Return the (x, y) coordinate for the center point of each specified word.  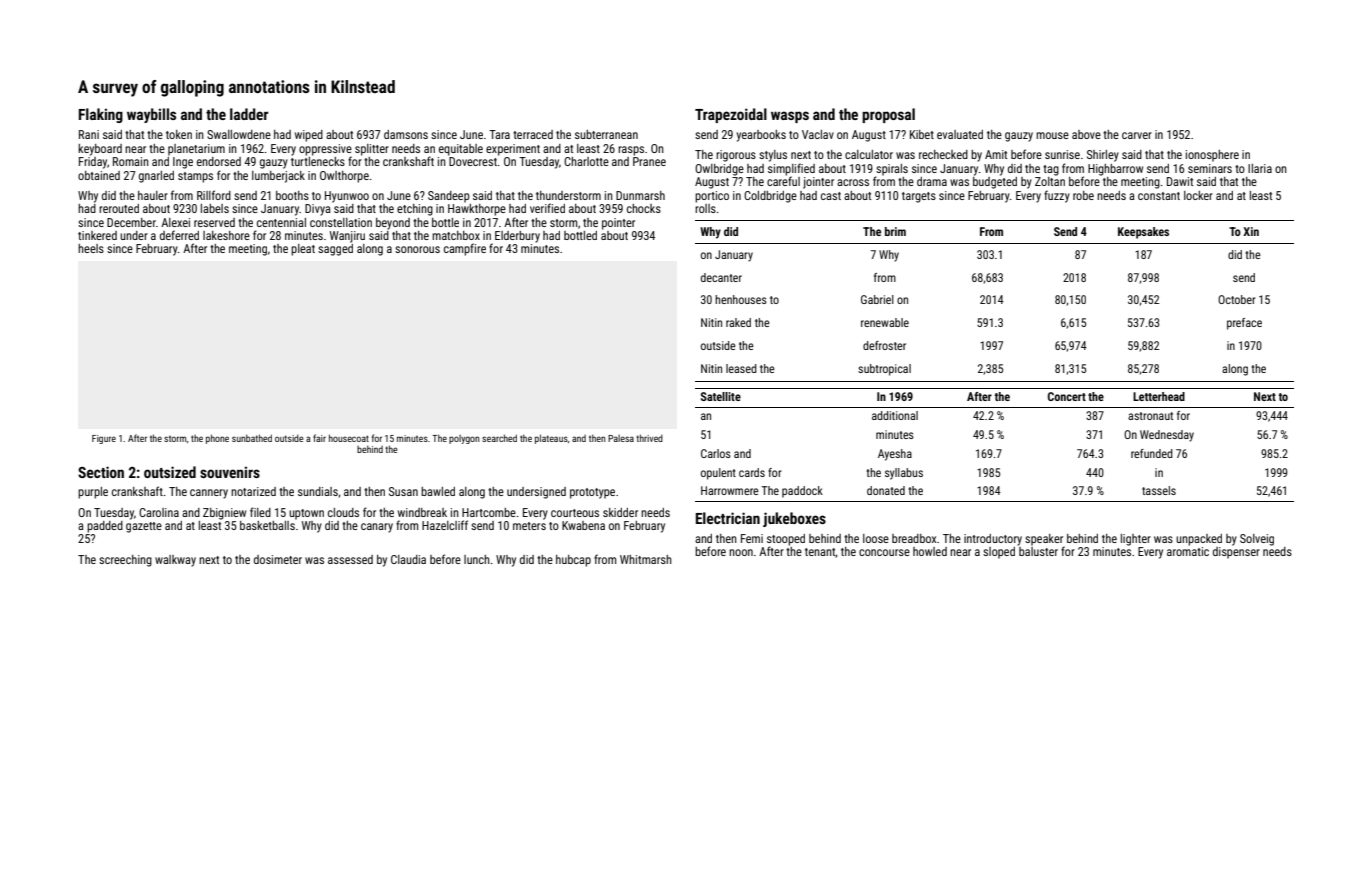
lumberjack (278, 177)
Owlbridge (719, 170)
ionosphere (1212, 156)
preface (1244, 324)
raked (738, 322)
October (1237, 299)
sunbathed (252, 438)
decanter (721, 277)
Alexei (175, 222)
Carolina (159, 512)
